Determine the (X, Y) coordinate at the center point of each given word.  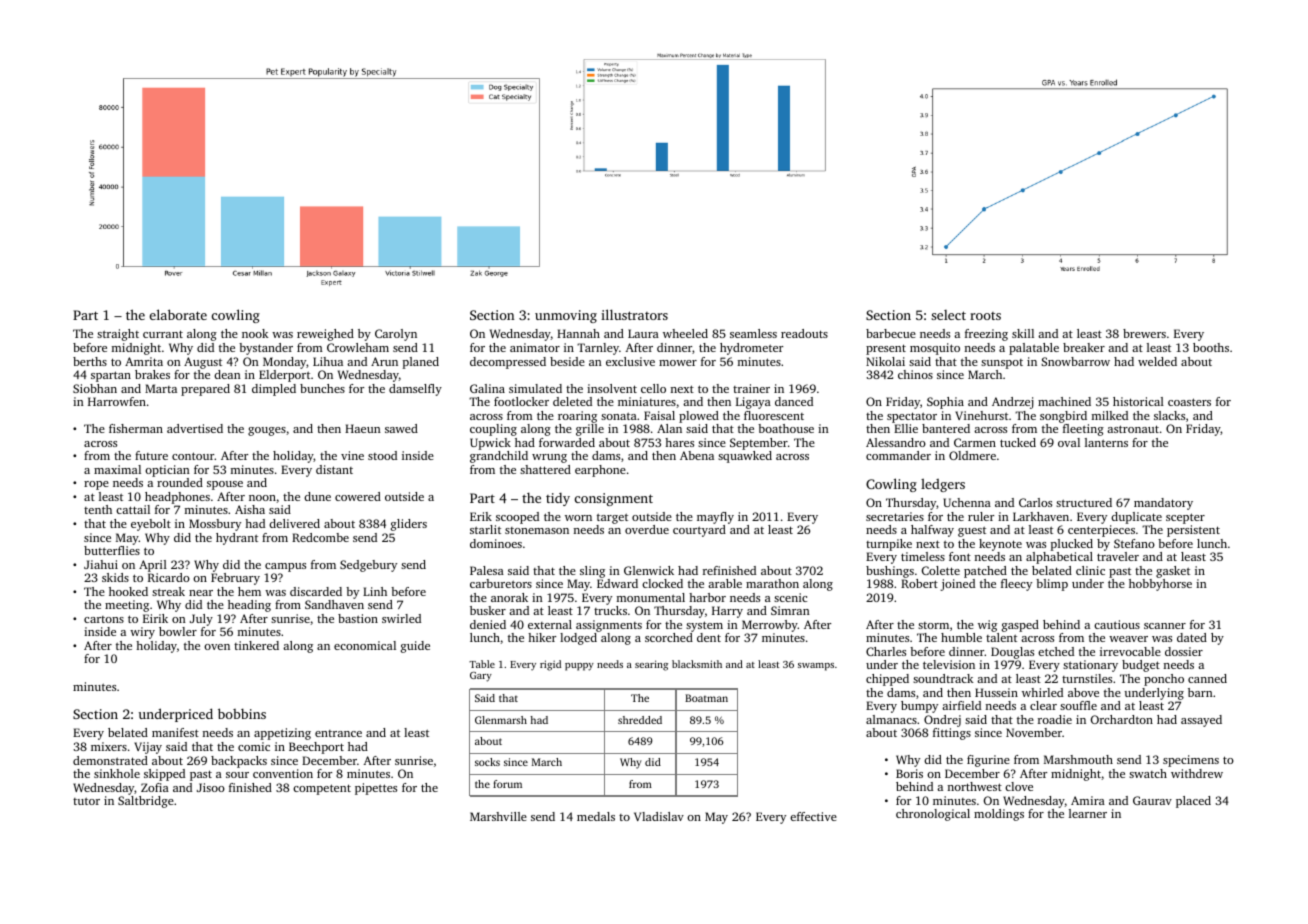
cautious (1117, 624)
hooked (128, 591)
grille (590, 430)
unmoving (566, 316)
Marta (161, 388)
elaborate (178, 314)
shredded (640, 720)
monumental (651, 597)
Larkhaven (1041, 516)
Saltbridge (146, 802)
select (948, 315)
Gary (481, 677)
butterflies (112, 550)
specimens (1191, 761)
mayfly (715, 518)
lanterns (1106, 442)
